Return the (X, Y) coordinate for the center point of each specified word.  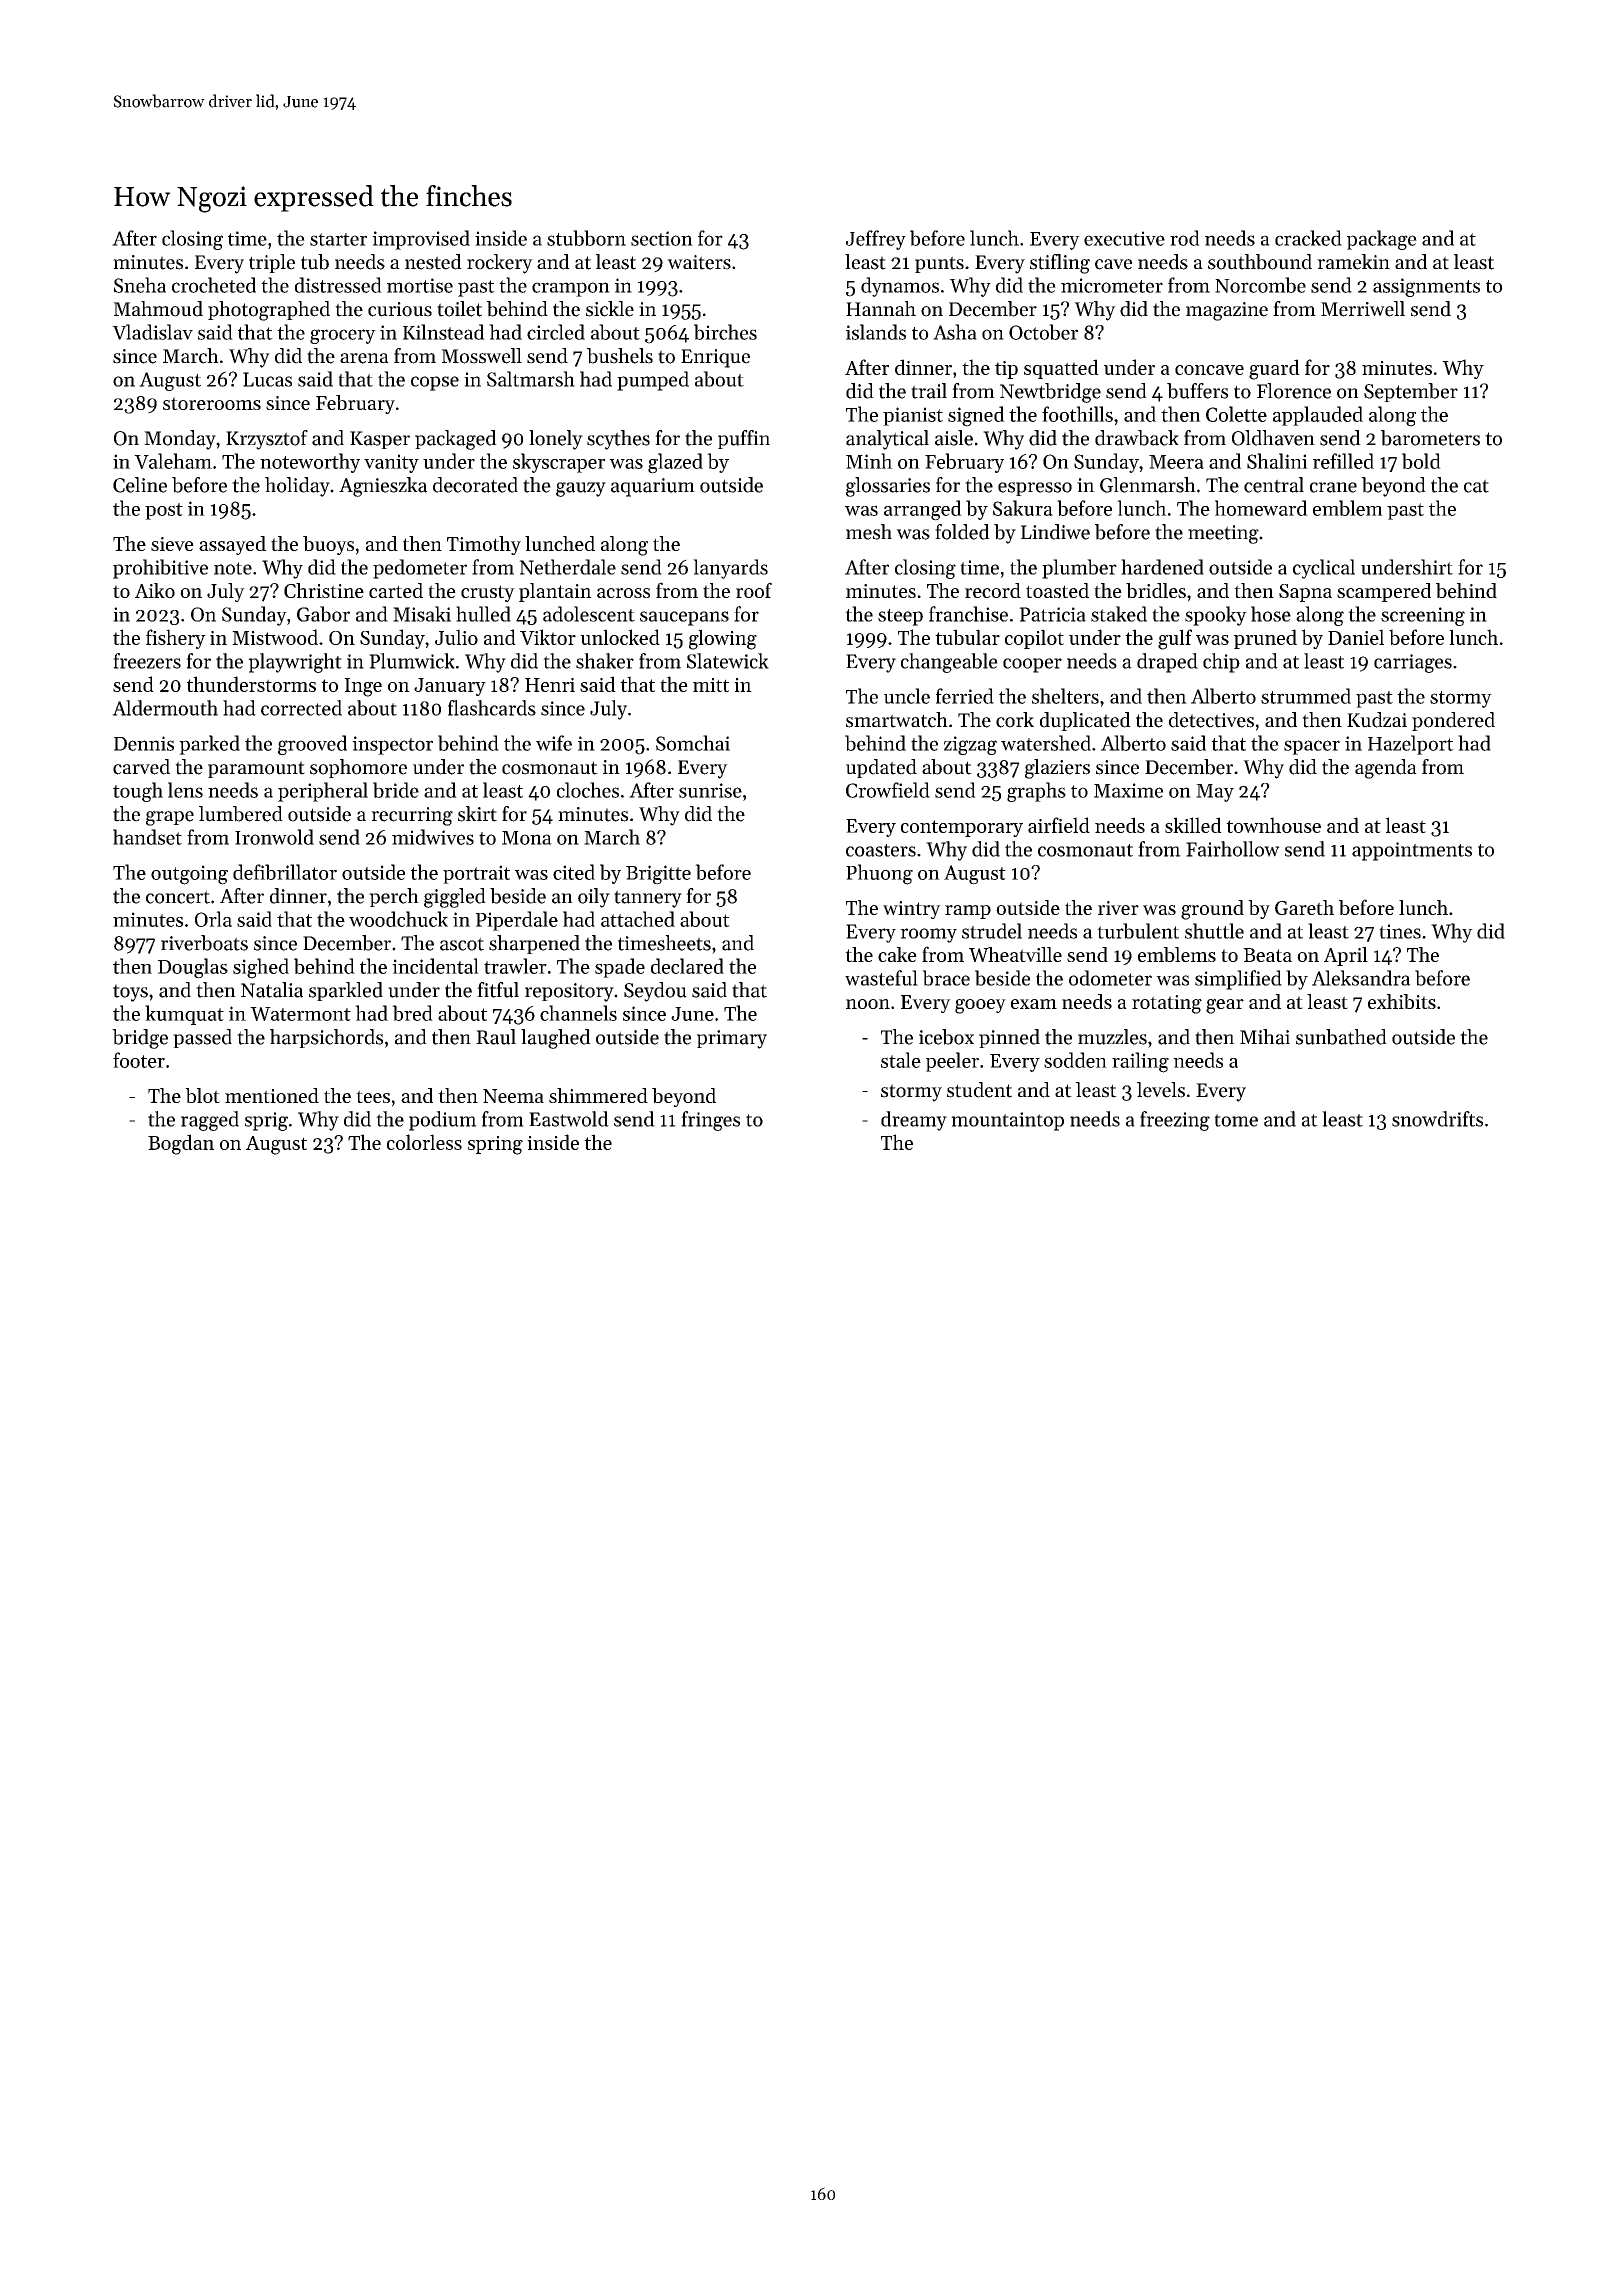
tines (1400, 931)
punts (939, 264)
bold (1421, 461)
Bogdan (181, 1144)
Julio (456, 637)
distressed (338, 285)
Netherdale (567, 567)
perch (394, 897)
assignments (1426, 287)
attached (638, 919)
